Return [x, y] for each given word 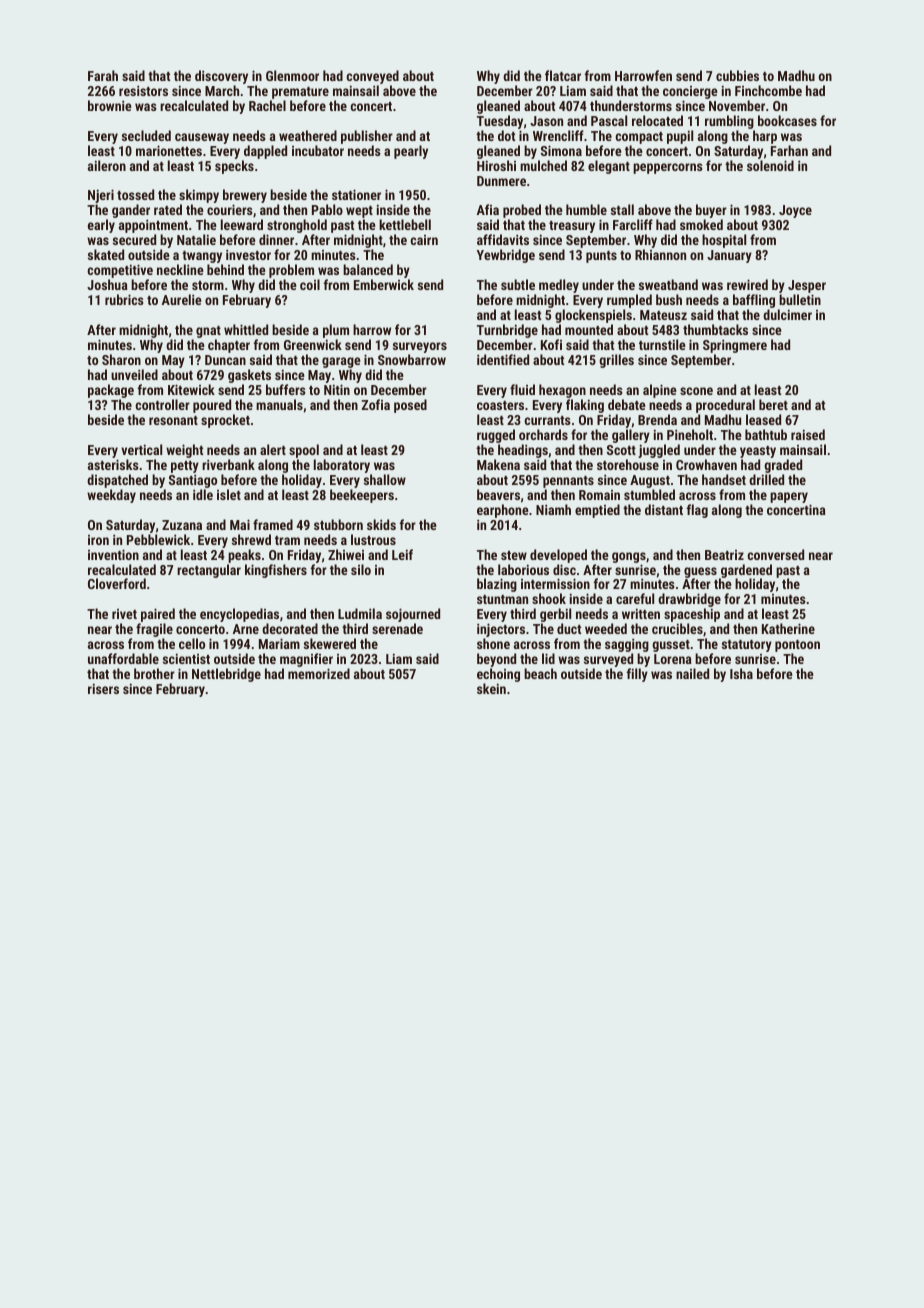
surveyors [420, 347]
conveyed [372, 77]
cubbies [737, 75]
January [729, 256]
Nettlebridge [226, 675]
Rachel [267, 105]
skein [491, 688]
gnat [208, 332]
